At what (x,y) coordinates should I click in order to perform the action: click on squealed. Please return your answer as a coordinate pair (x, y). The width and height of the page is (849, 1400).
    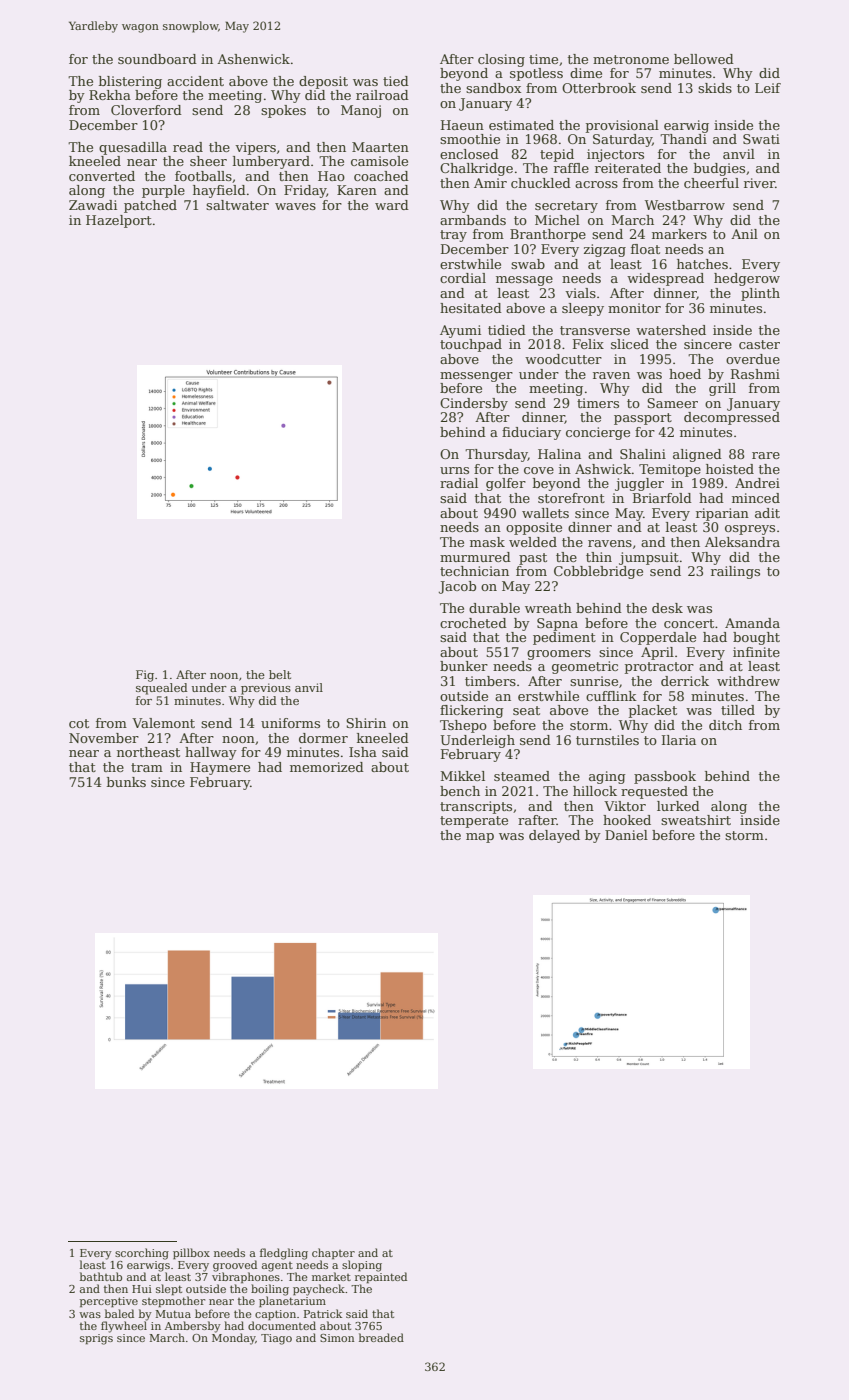
    Looking at the image, I should click on (162, 689).
